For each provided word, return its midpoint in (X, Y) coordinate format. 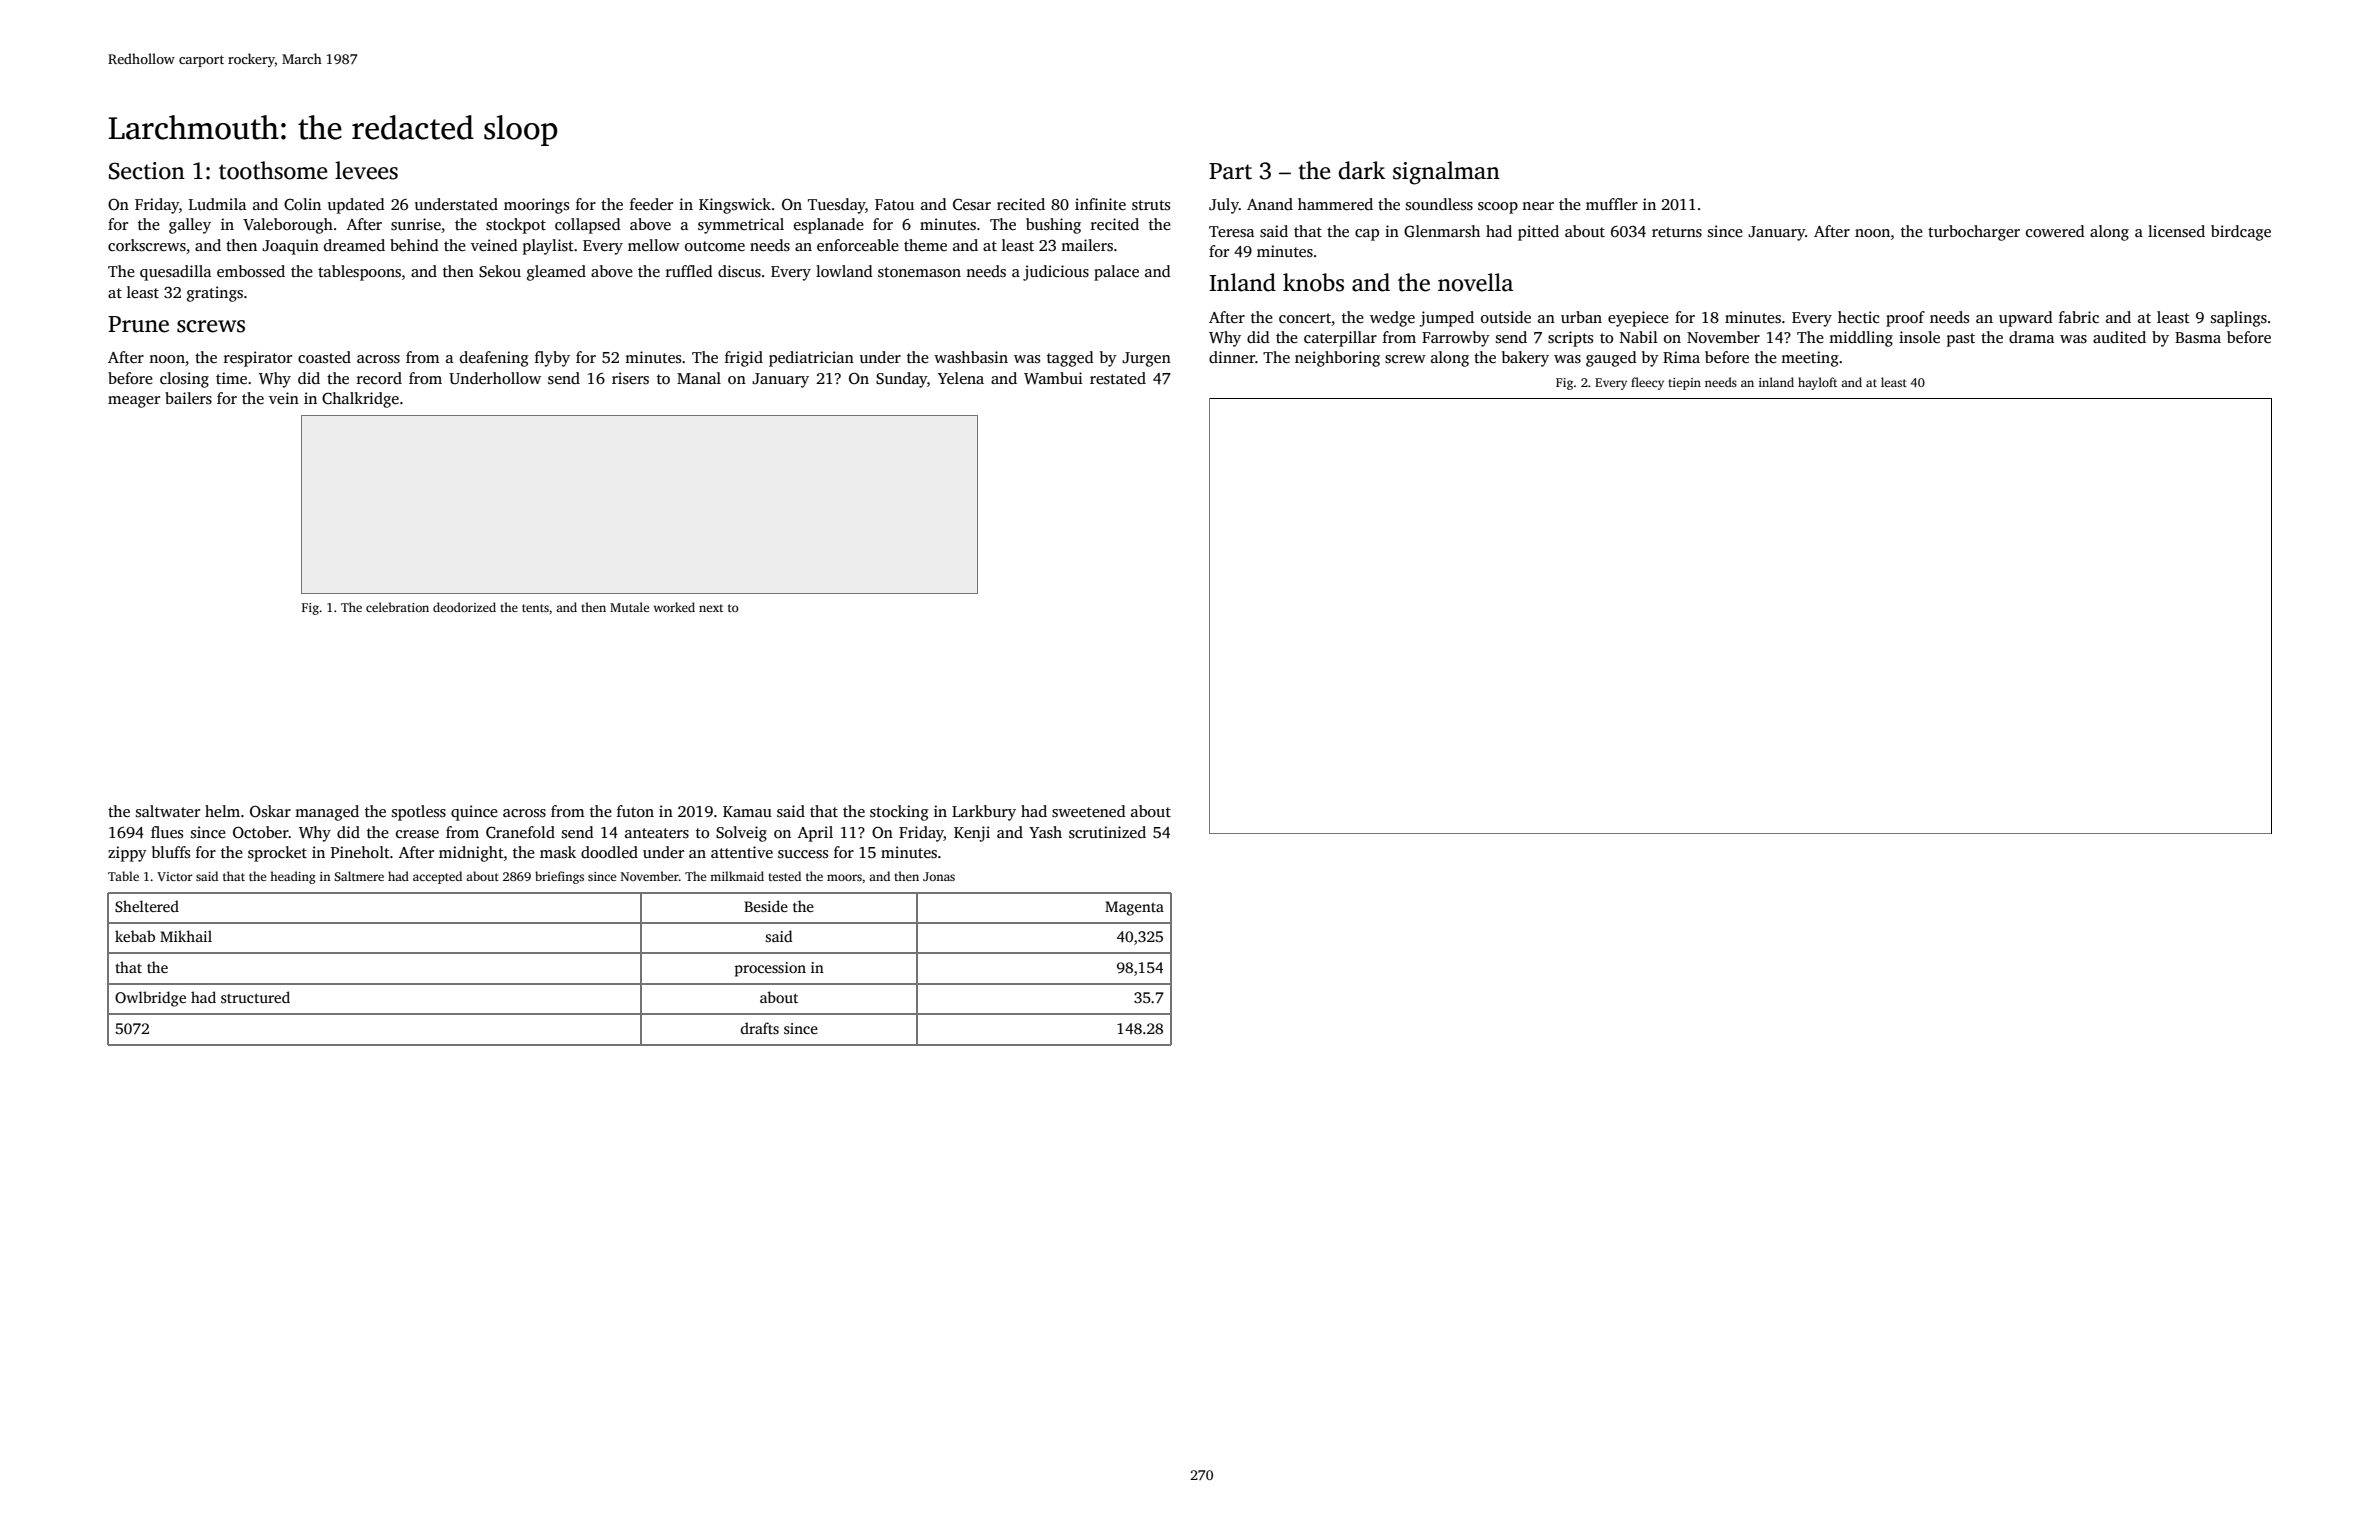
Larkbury (984, 813)
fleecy (1647, 383)
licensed (2176, 231)
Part (1230, 171)
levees (366, 170)
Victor (175, 876)
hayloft (1817, 383)
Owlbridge (150, 999)
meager (134, 402)
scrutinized (1107, 832)
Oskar (270, 811)
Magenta (1134, 908)
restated (1118, 378)
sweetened (1089, 811)
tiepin (1684, 384)
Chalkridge (360, 400)
